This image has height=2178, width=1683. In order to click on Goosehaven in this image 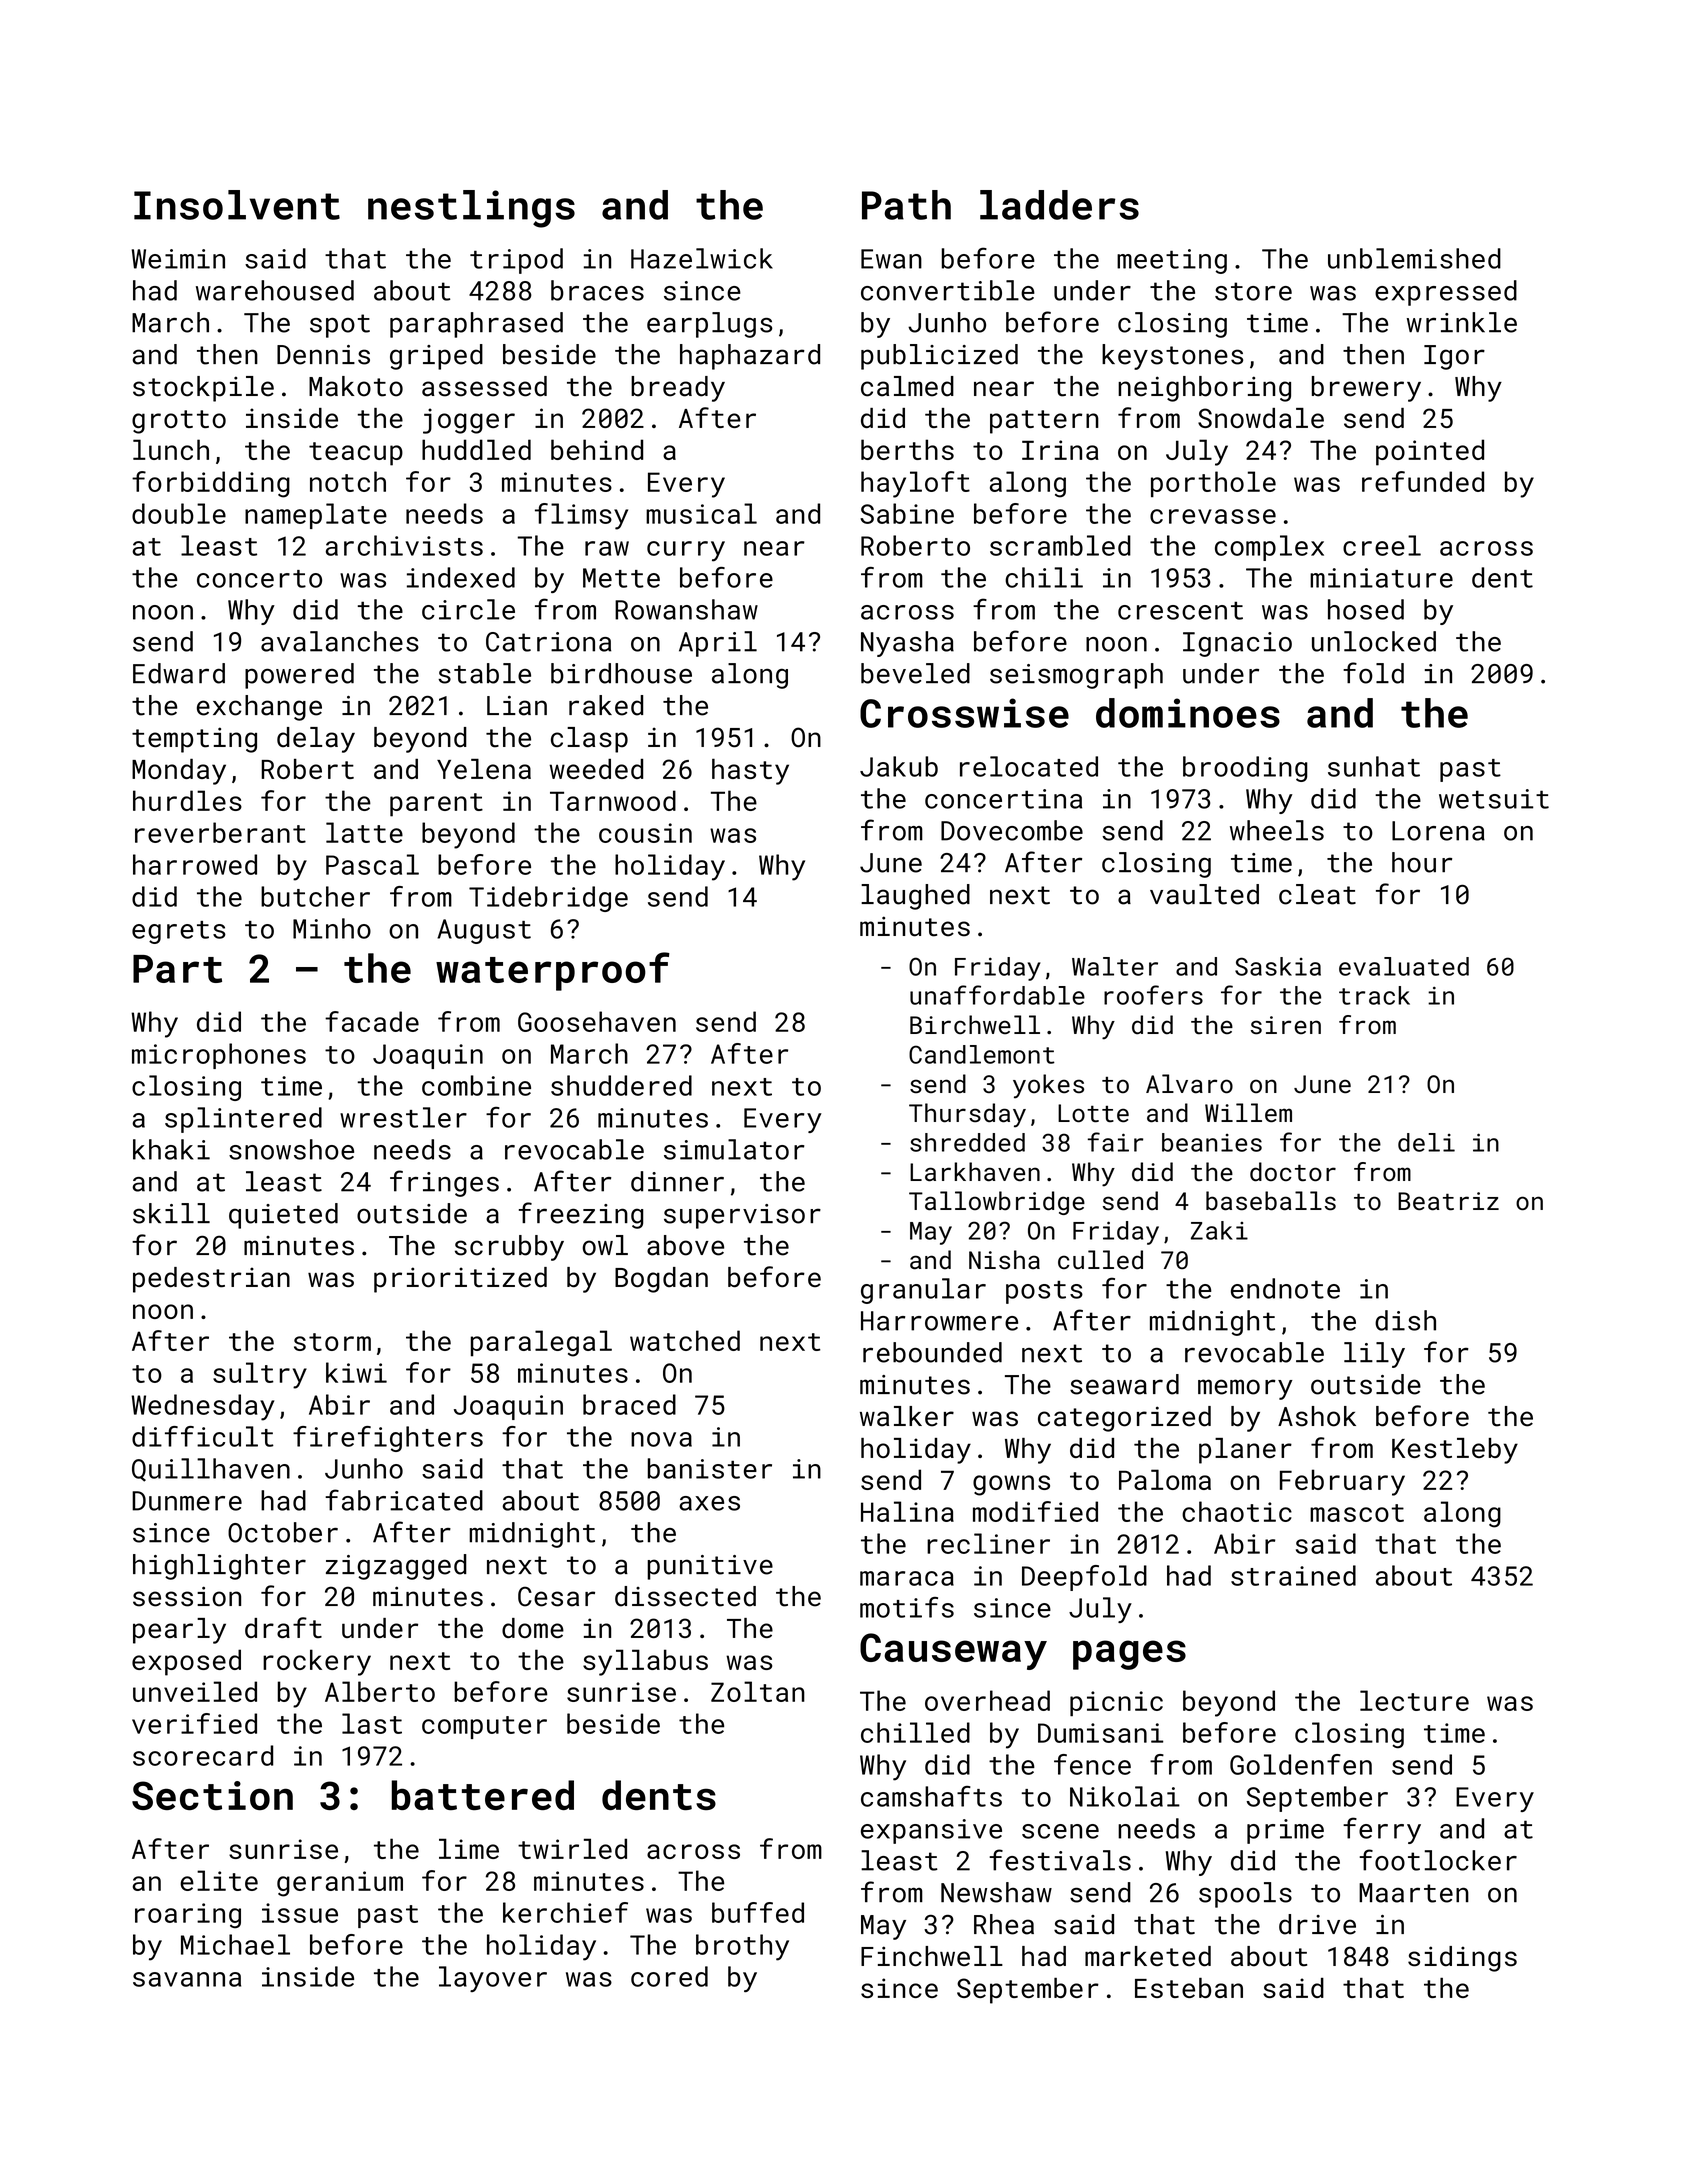, I will do `click(597, 1021)`.
